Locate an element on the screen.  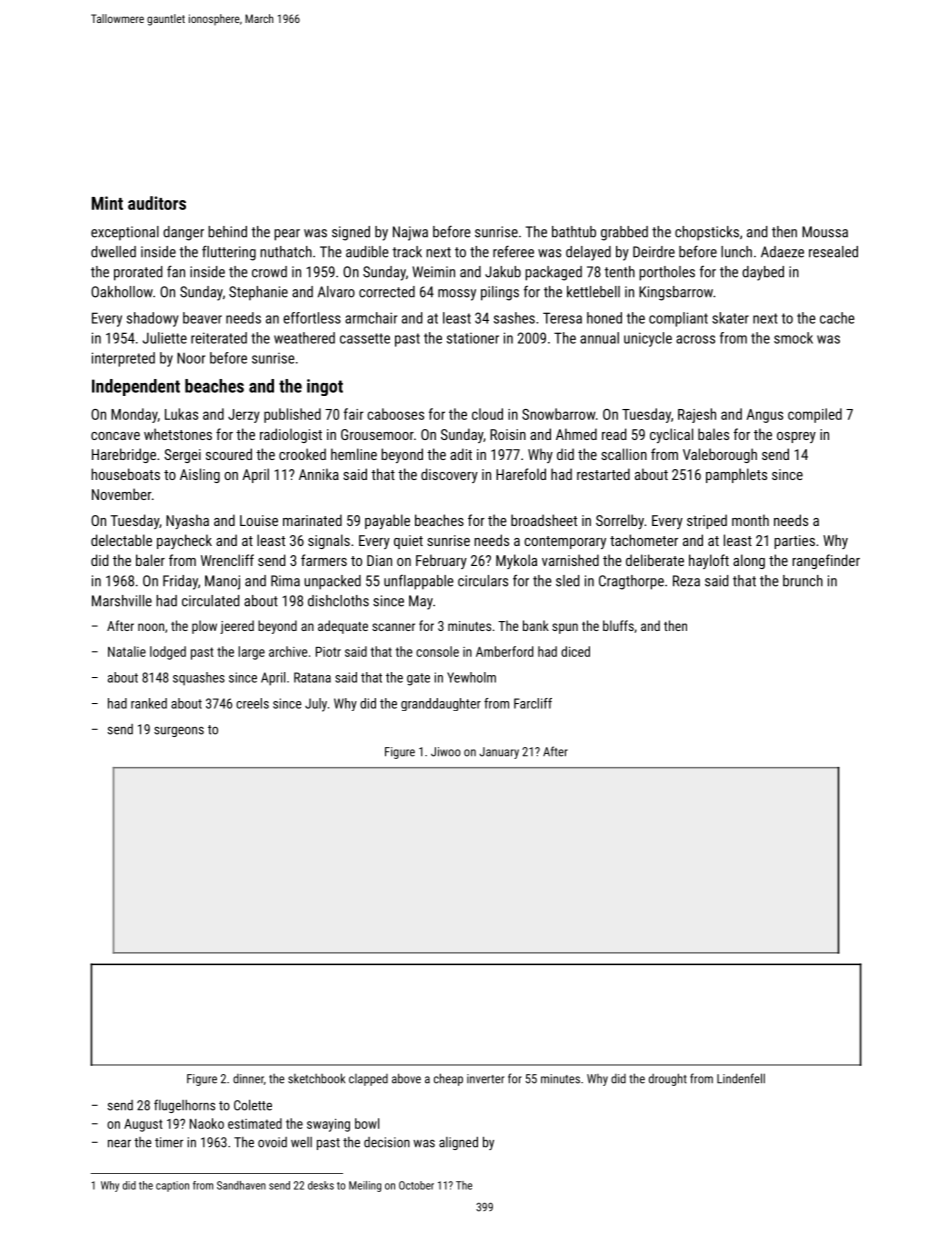
caption is located at coordinates (172, 1186).
